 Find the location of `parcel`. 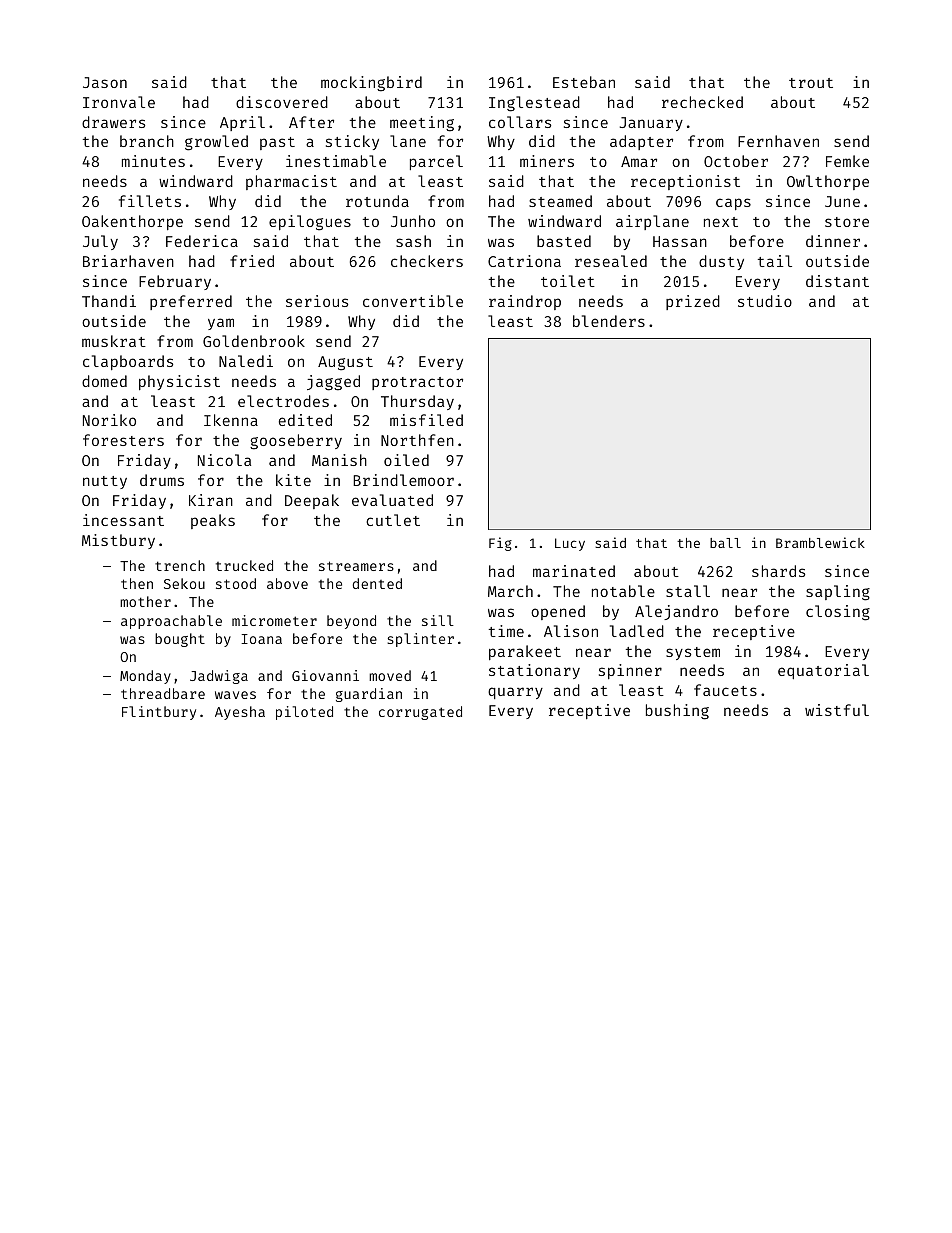

parcel is located at coordinates (436, 162).
